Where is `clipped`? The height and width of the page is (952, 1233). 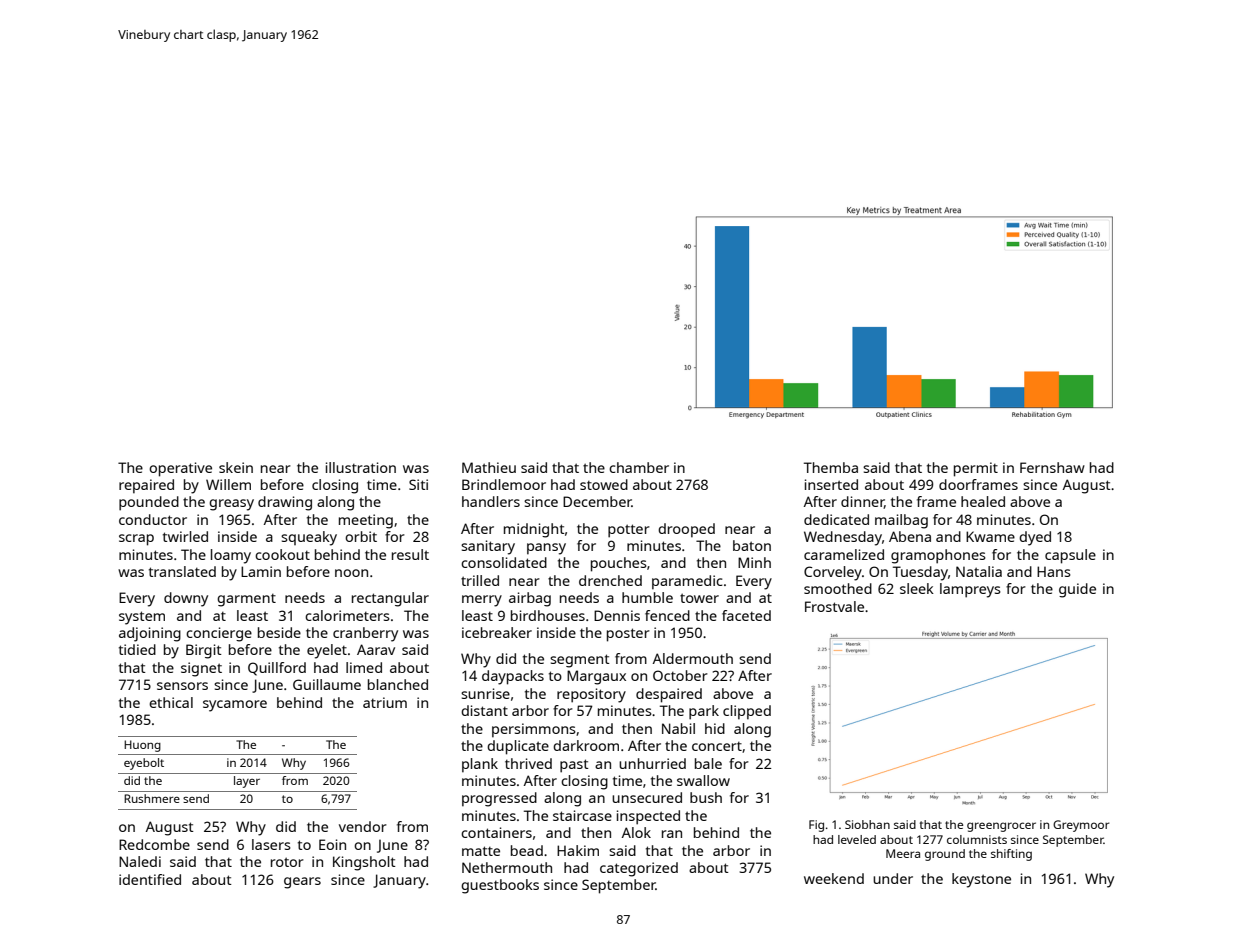
clipped is located at coordinates (747, 712).
